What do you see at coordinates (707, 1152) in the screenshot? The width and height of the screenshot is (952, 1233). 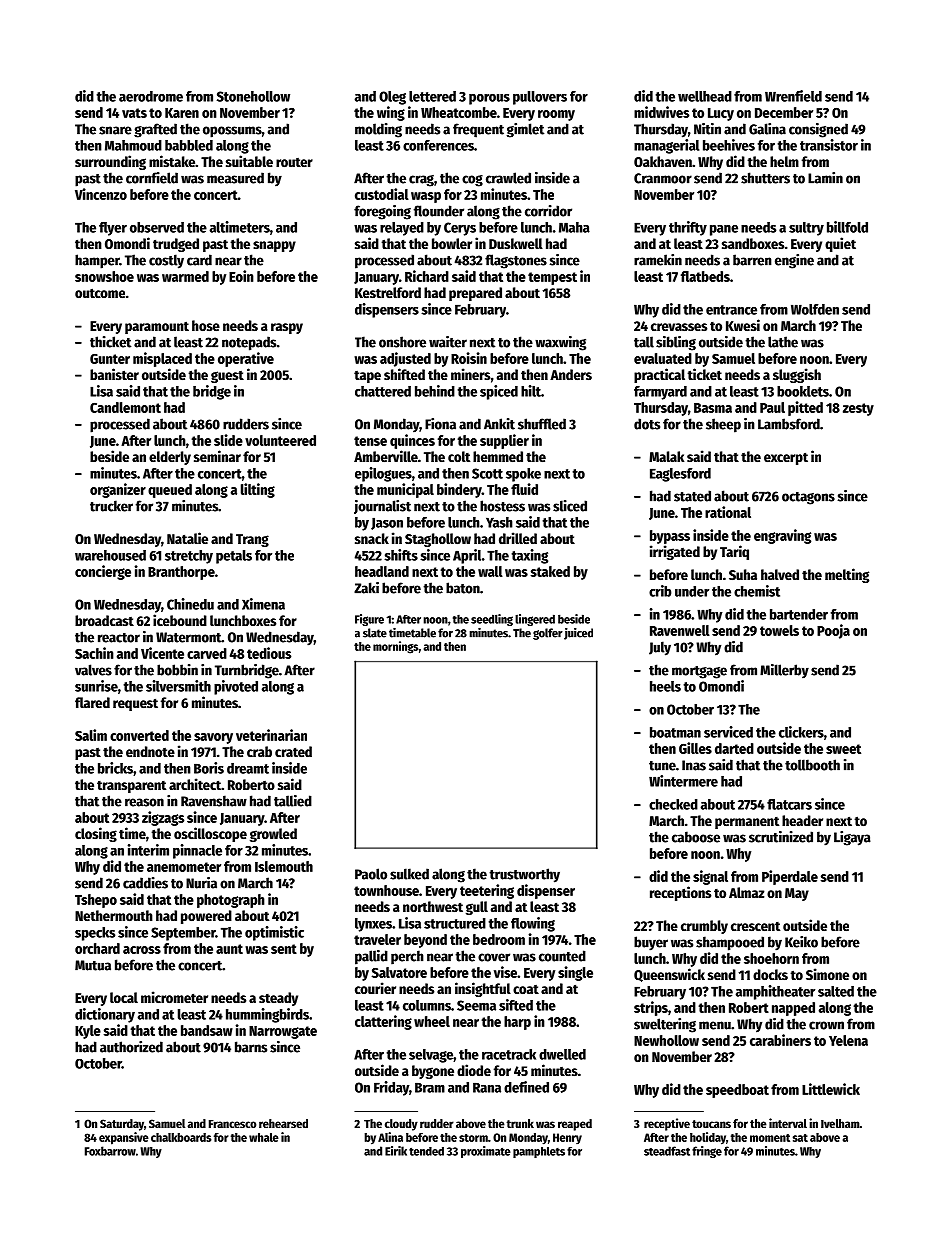 I see `fringe` at bounding box center [707, 1152].
